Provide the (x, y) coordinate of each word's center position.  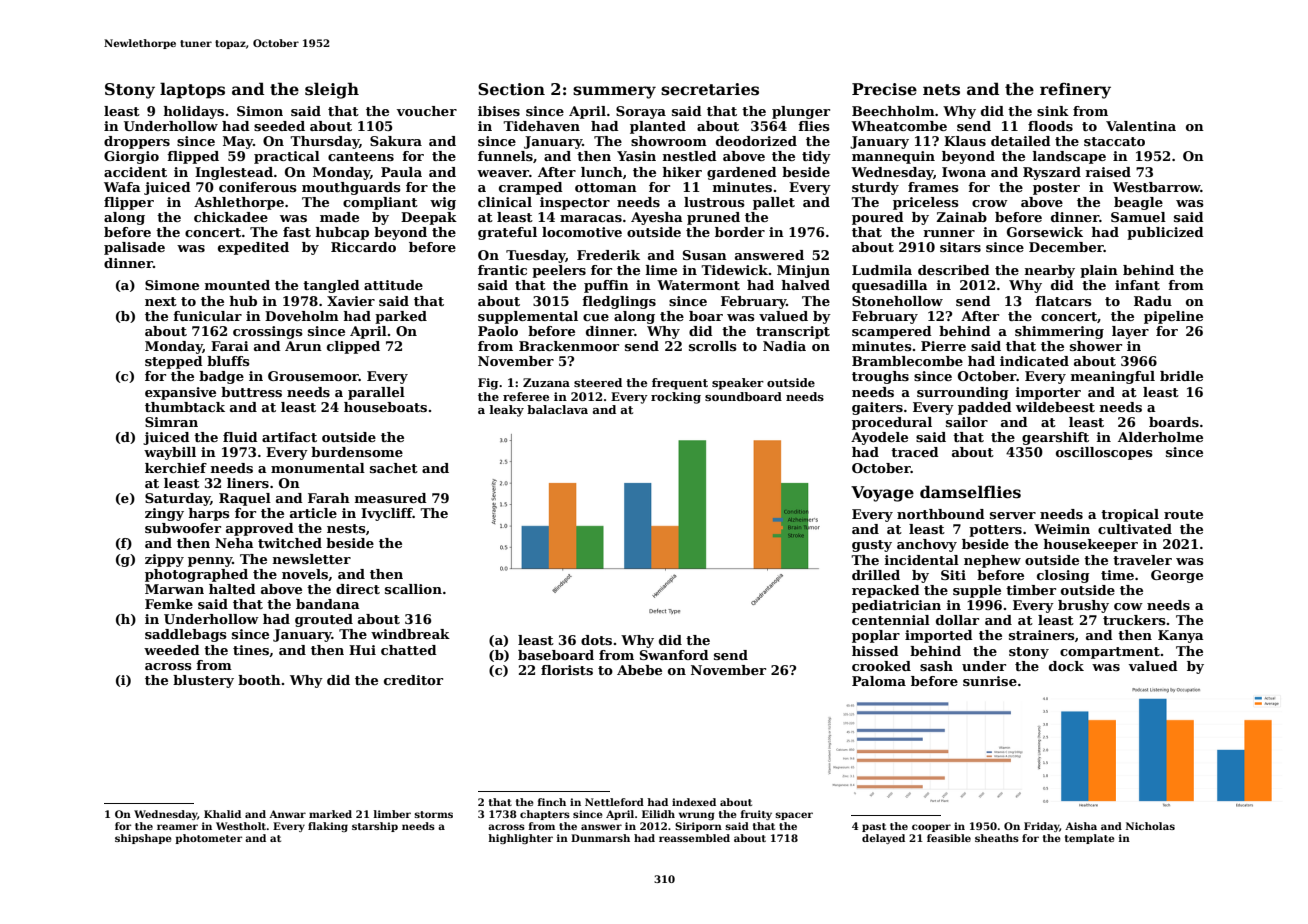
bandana (328, 604)
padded (985, 408)
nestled (690, 156)
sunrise (990, 681)
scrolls (713, 346)
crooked (881, 666)
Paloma (879, 681)
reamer (177, 827)
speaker (738, 384)
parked (401, 317)
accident (135, 172)
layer (1130, 332)
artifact (289, 437)
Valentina (1141, 126)
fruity (756, 815)
